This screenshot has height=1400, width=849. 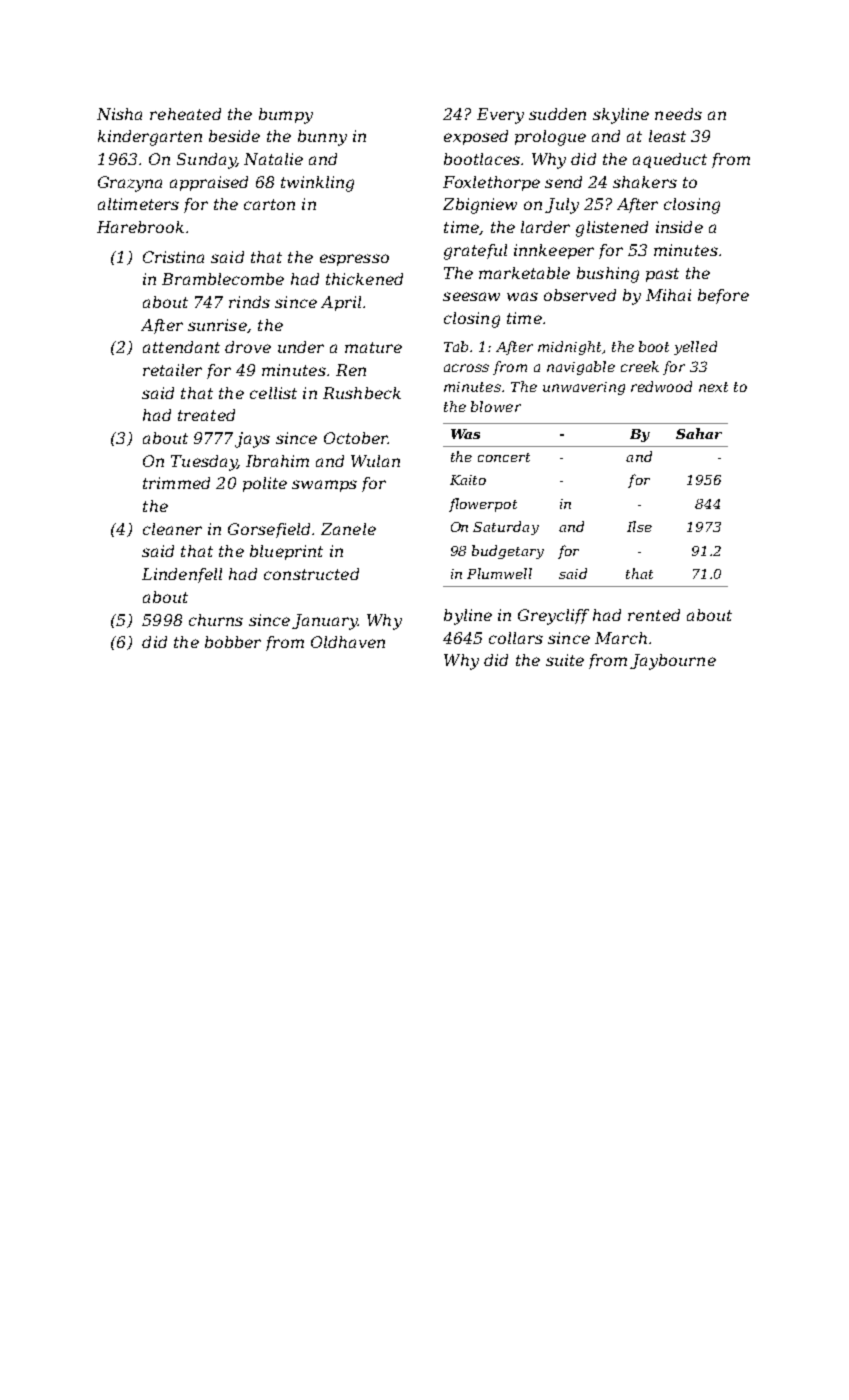 What do you see at coordinates (661, 386) in the screenshot?
I see `redwood` at bounding box center [661, 386].
